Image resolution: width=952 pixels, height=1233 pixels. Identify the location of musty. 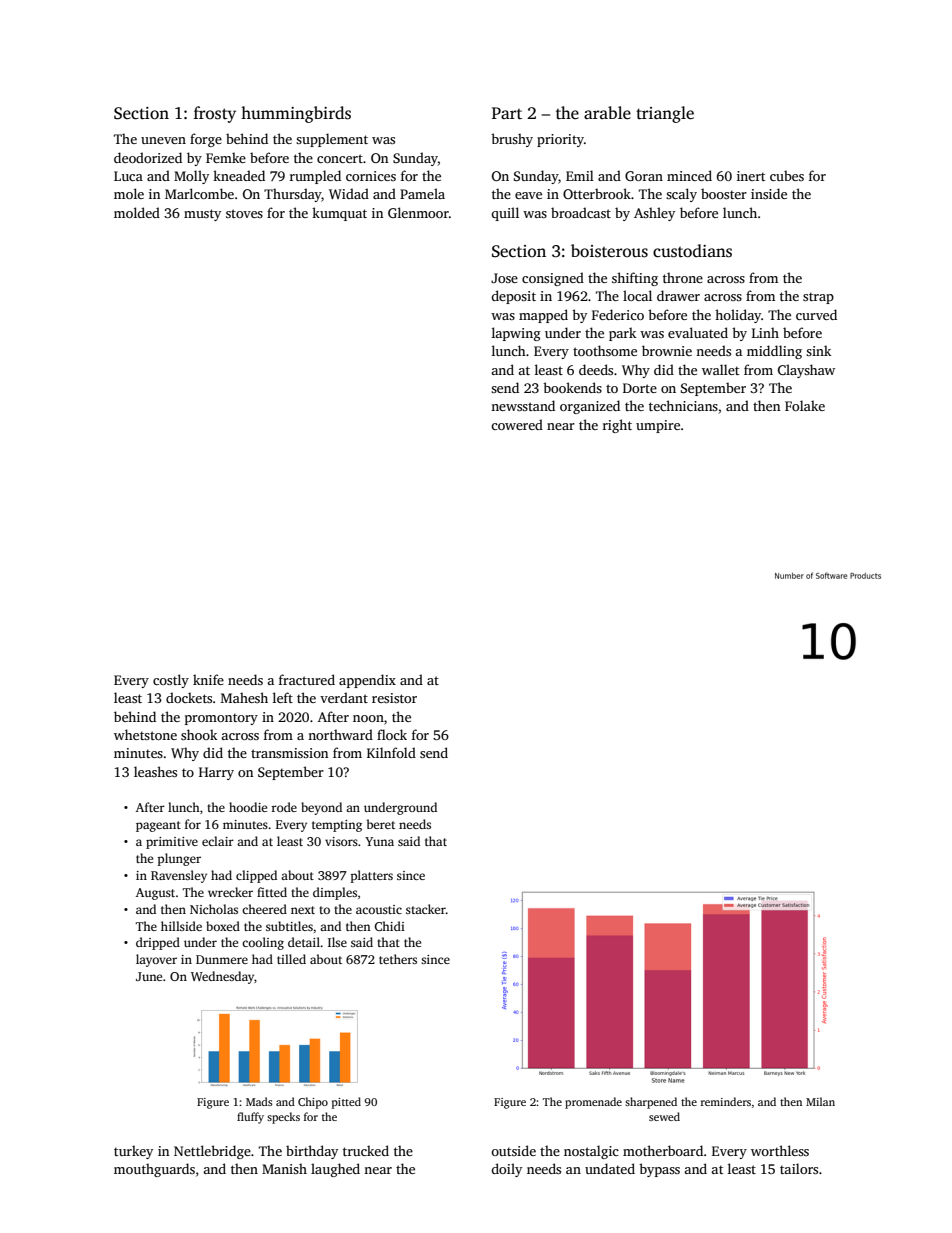
(202, 215).
